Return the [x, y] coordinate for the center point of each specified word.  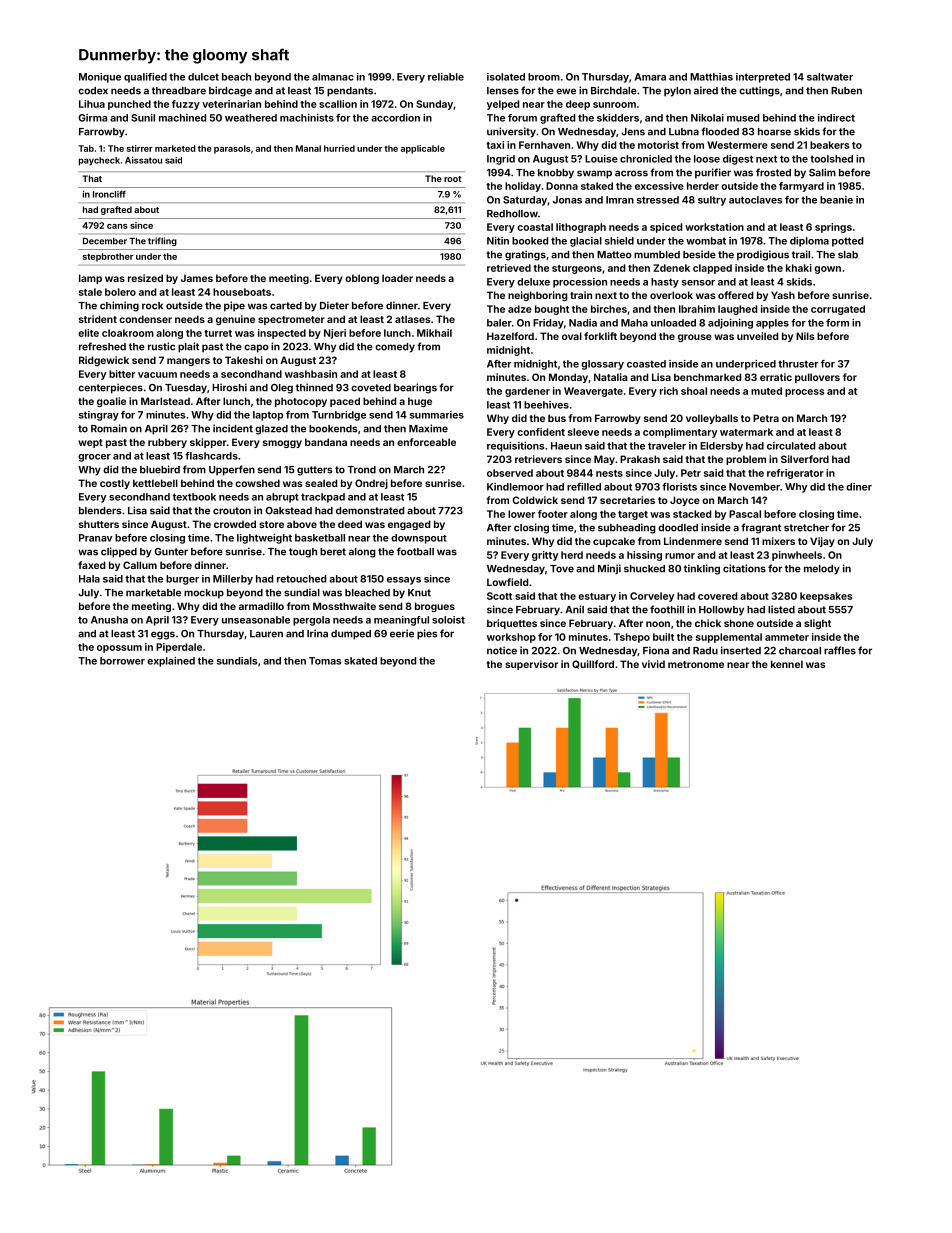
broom [544, 77]
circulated [791, 446]
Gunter [171, 552]
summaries [437, 415]
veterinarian [231, 104]
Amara [650, 77]
